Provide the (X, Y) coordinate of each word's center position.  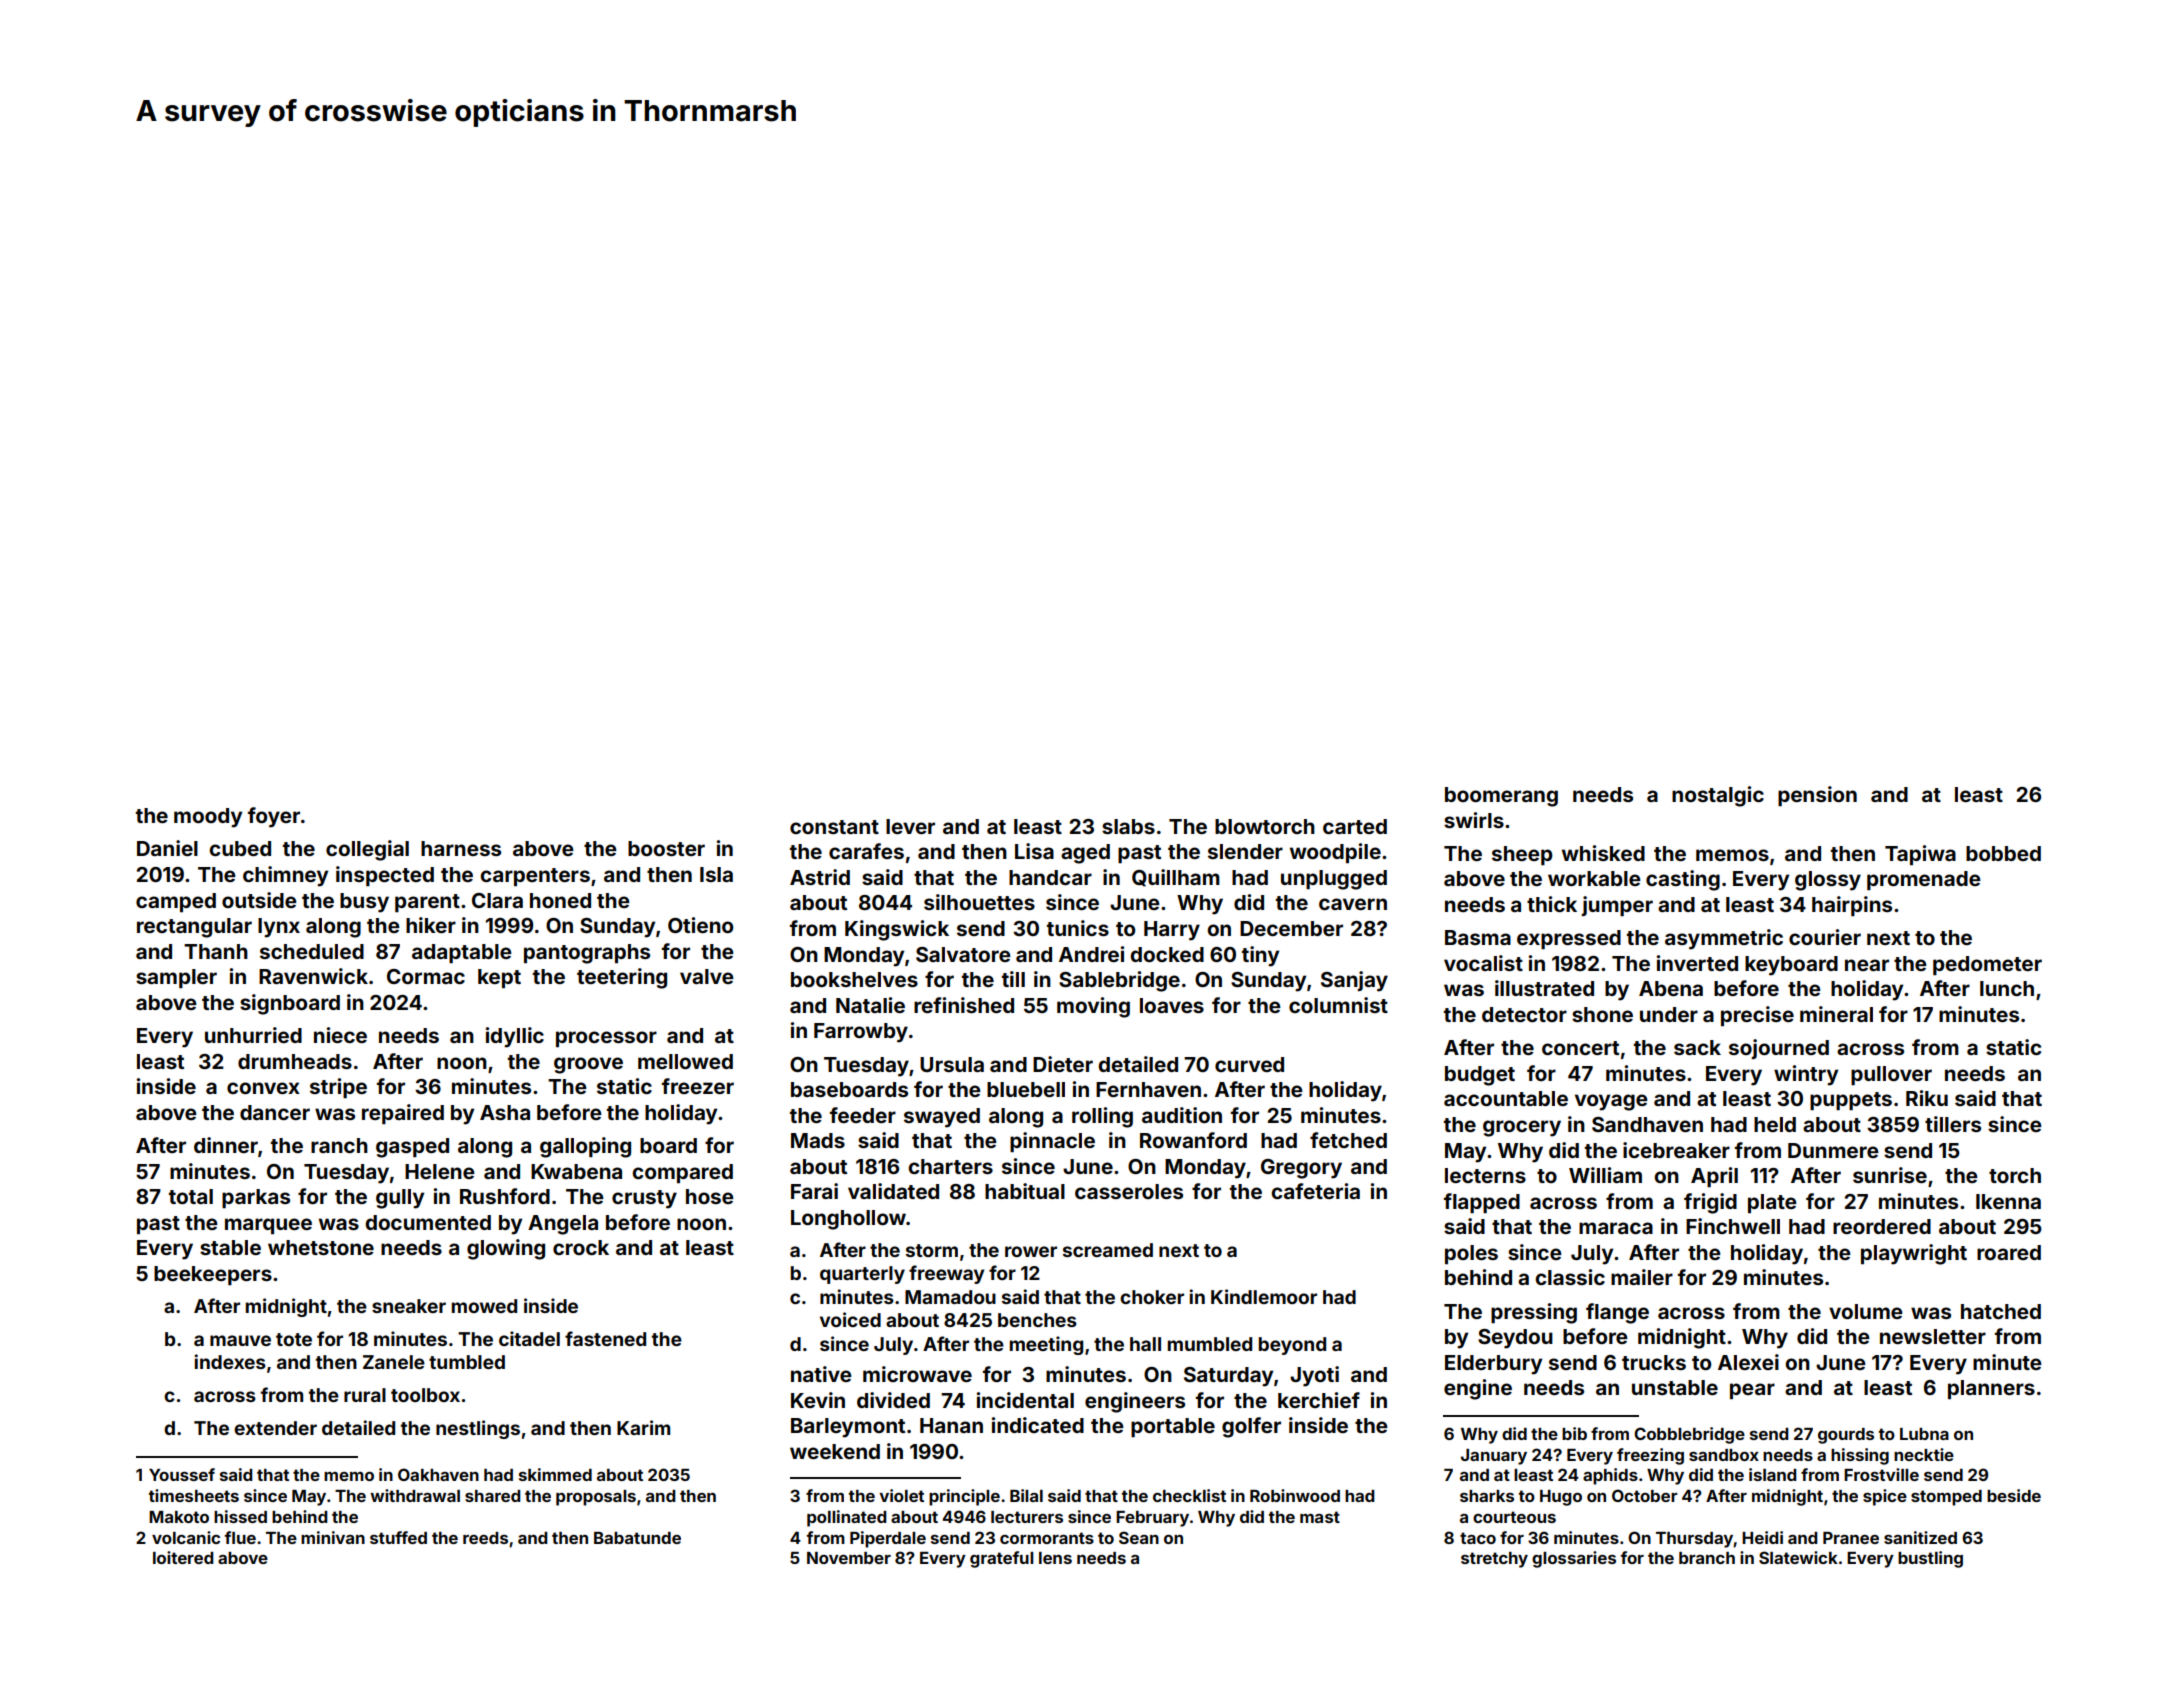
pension (1817, 796)
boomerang (1501, 797)
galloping (585, 1147)
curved (1249, 1064)
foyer (274, 817)
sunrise (1890, 1175)
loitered (183, 1557)
